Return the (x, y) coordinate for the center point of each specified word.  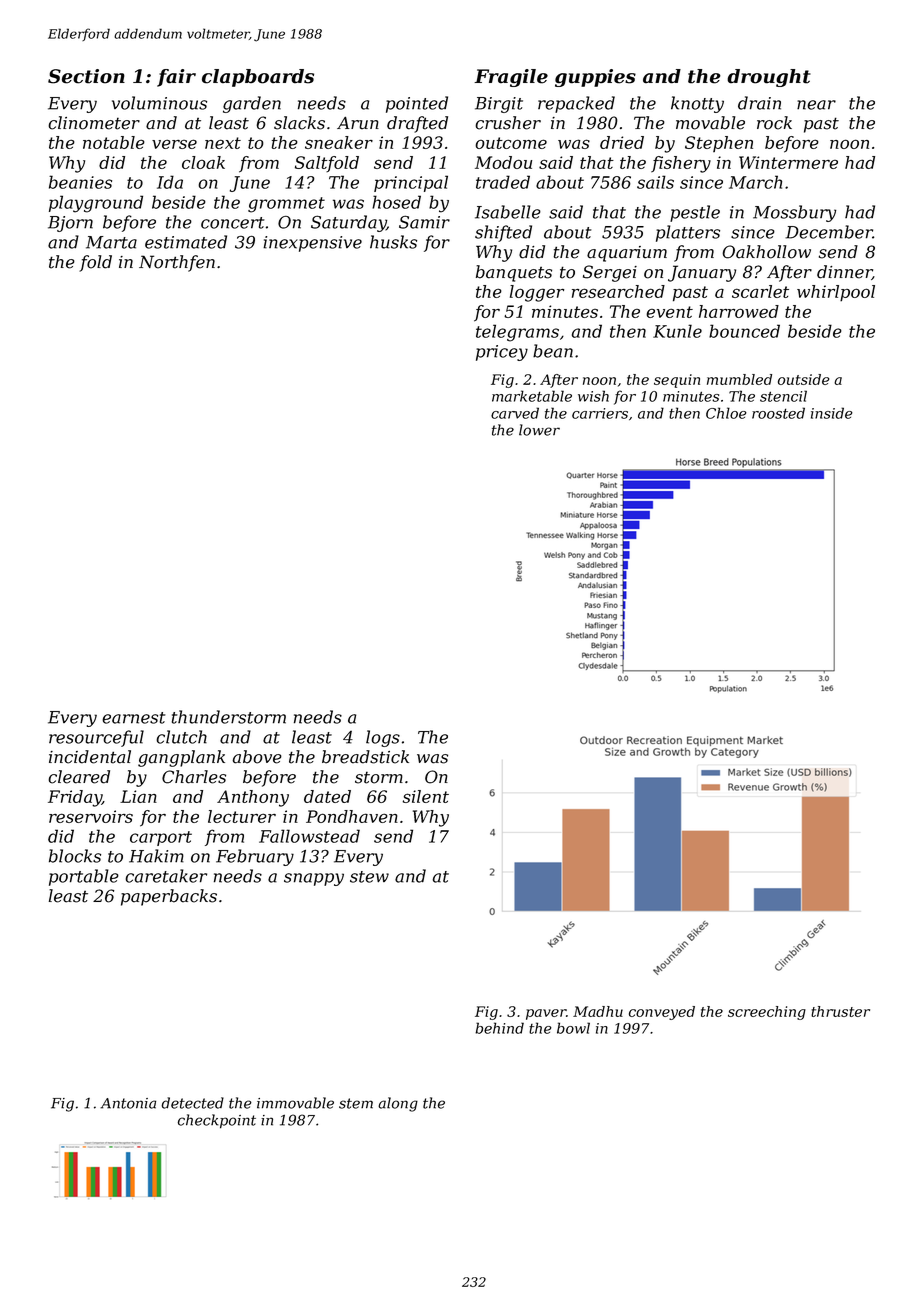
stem (356, 1103)
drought (769, 78)
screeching (767, 1013)
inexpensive (312, 244)
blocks (75, 856)
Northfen (177, 263)
